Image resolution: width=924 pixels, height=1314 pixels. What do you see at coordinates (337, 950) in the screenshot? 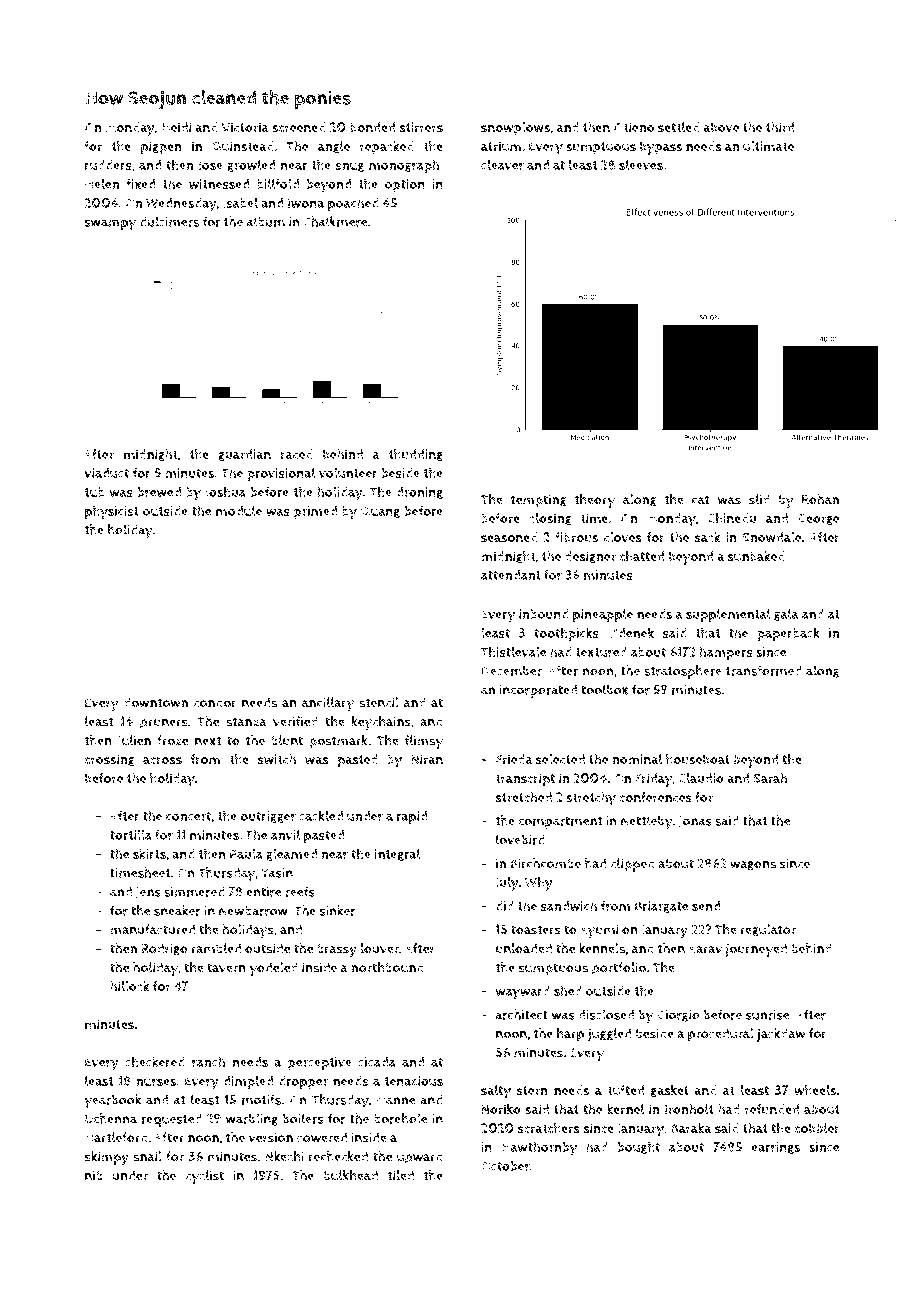
I see `brassy` at bounding box center [337, 950].
